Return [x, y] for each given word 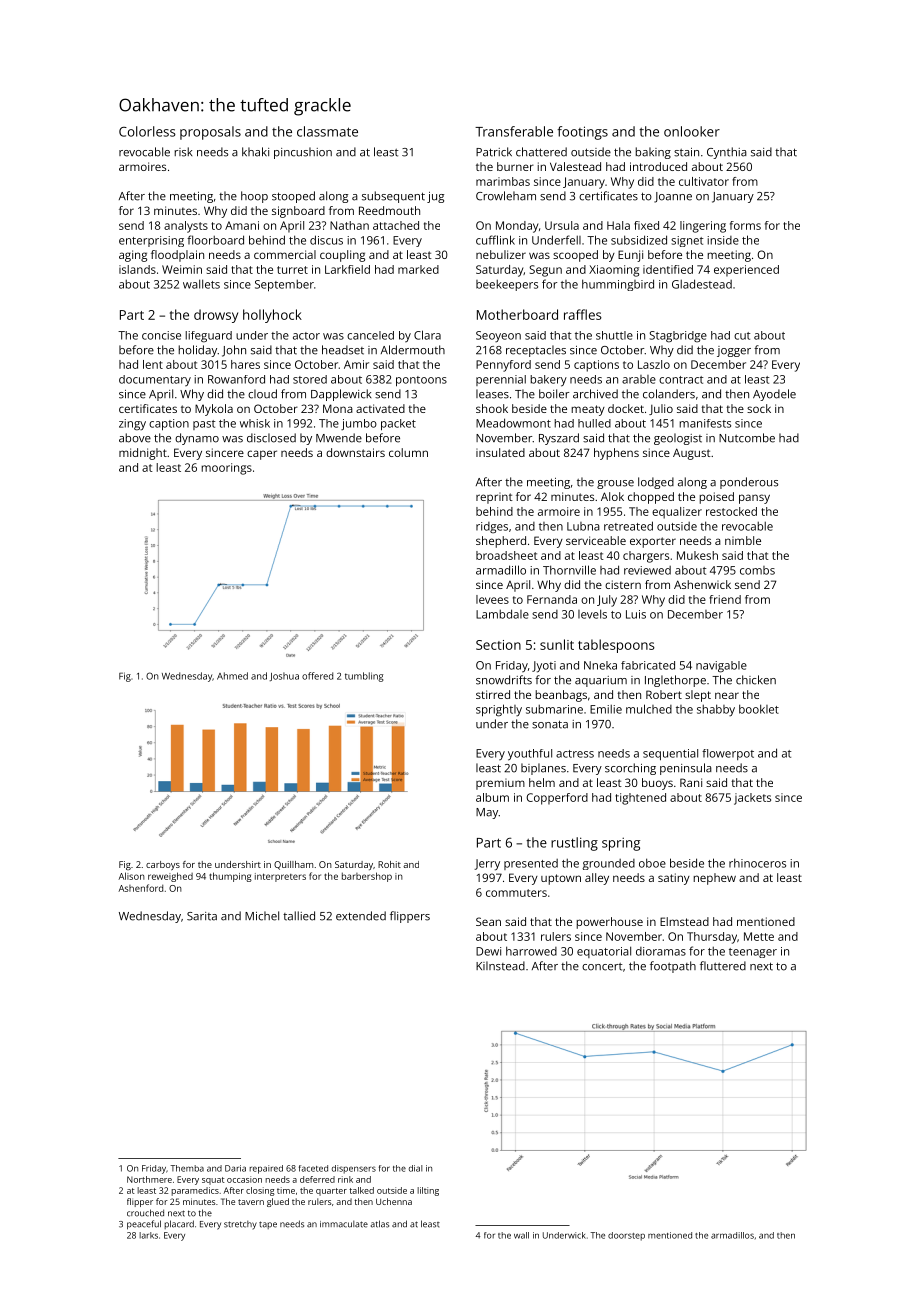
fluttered [723, 966]
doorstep [626, 1236]
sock [759, 408]
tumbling [364, 677]
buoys [657, 784]
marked [418, 269]
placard [179, 1224]
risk [183, 152]
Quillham [293, 865]
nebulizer [501, 254]
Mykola [214, 410]
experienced [746, 271]
